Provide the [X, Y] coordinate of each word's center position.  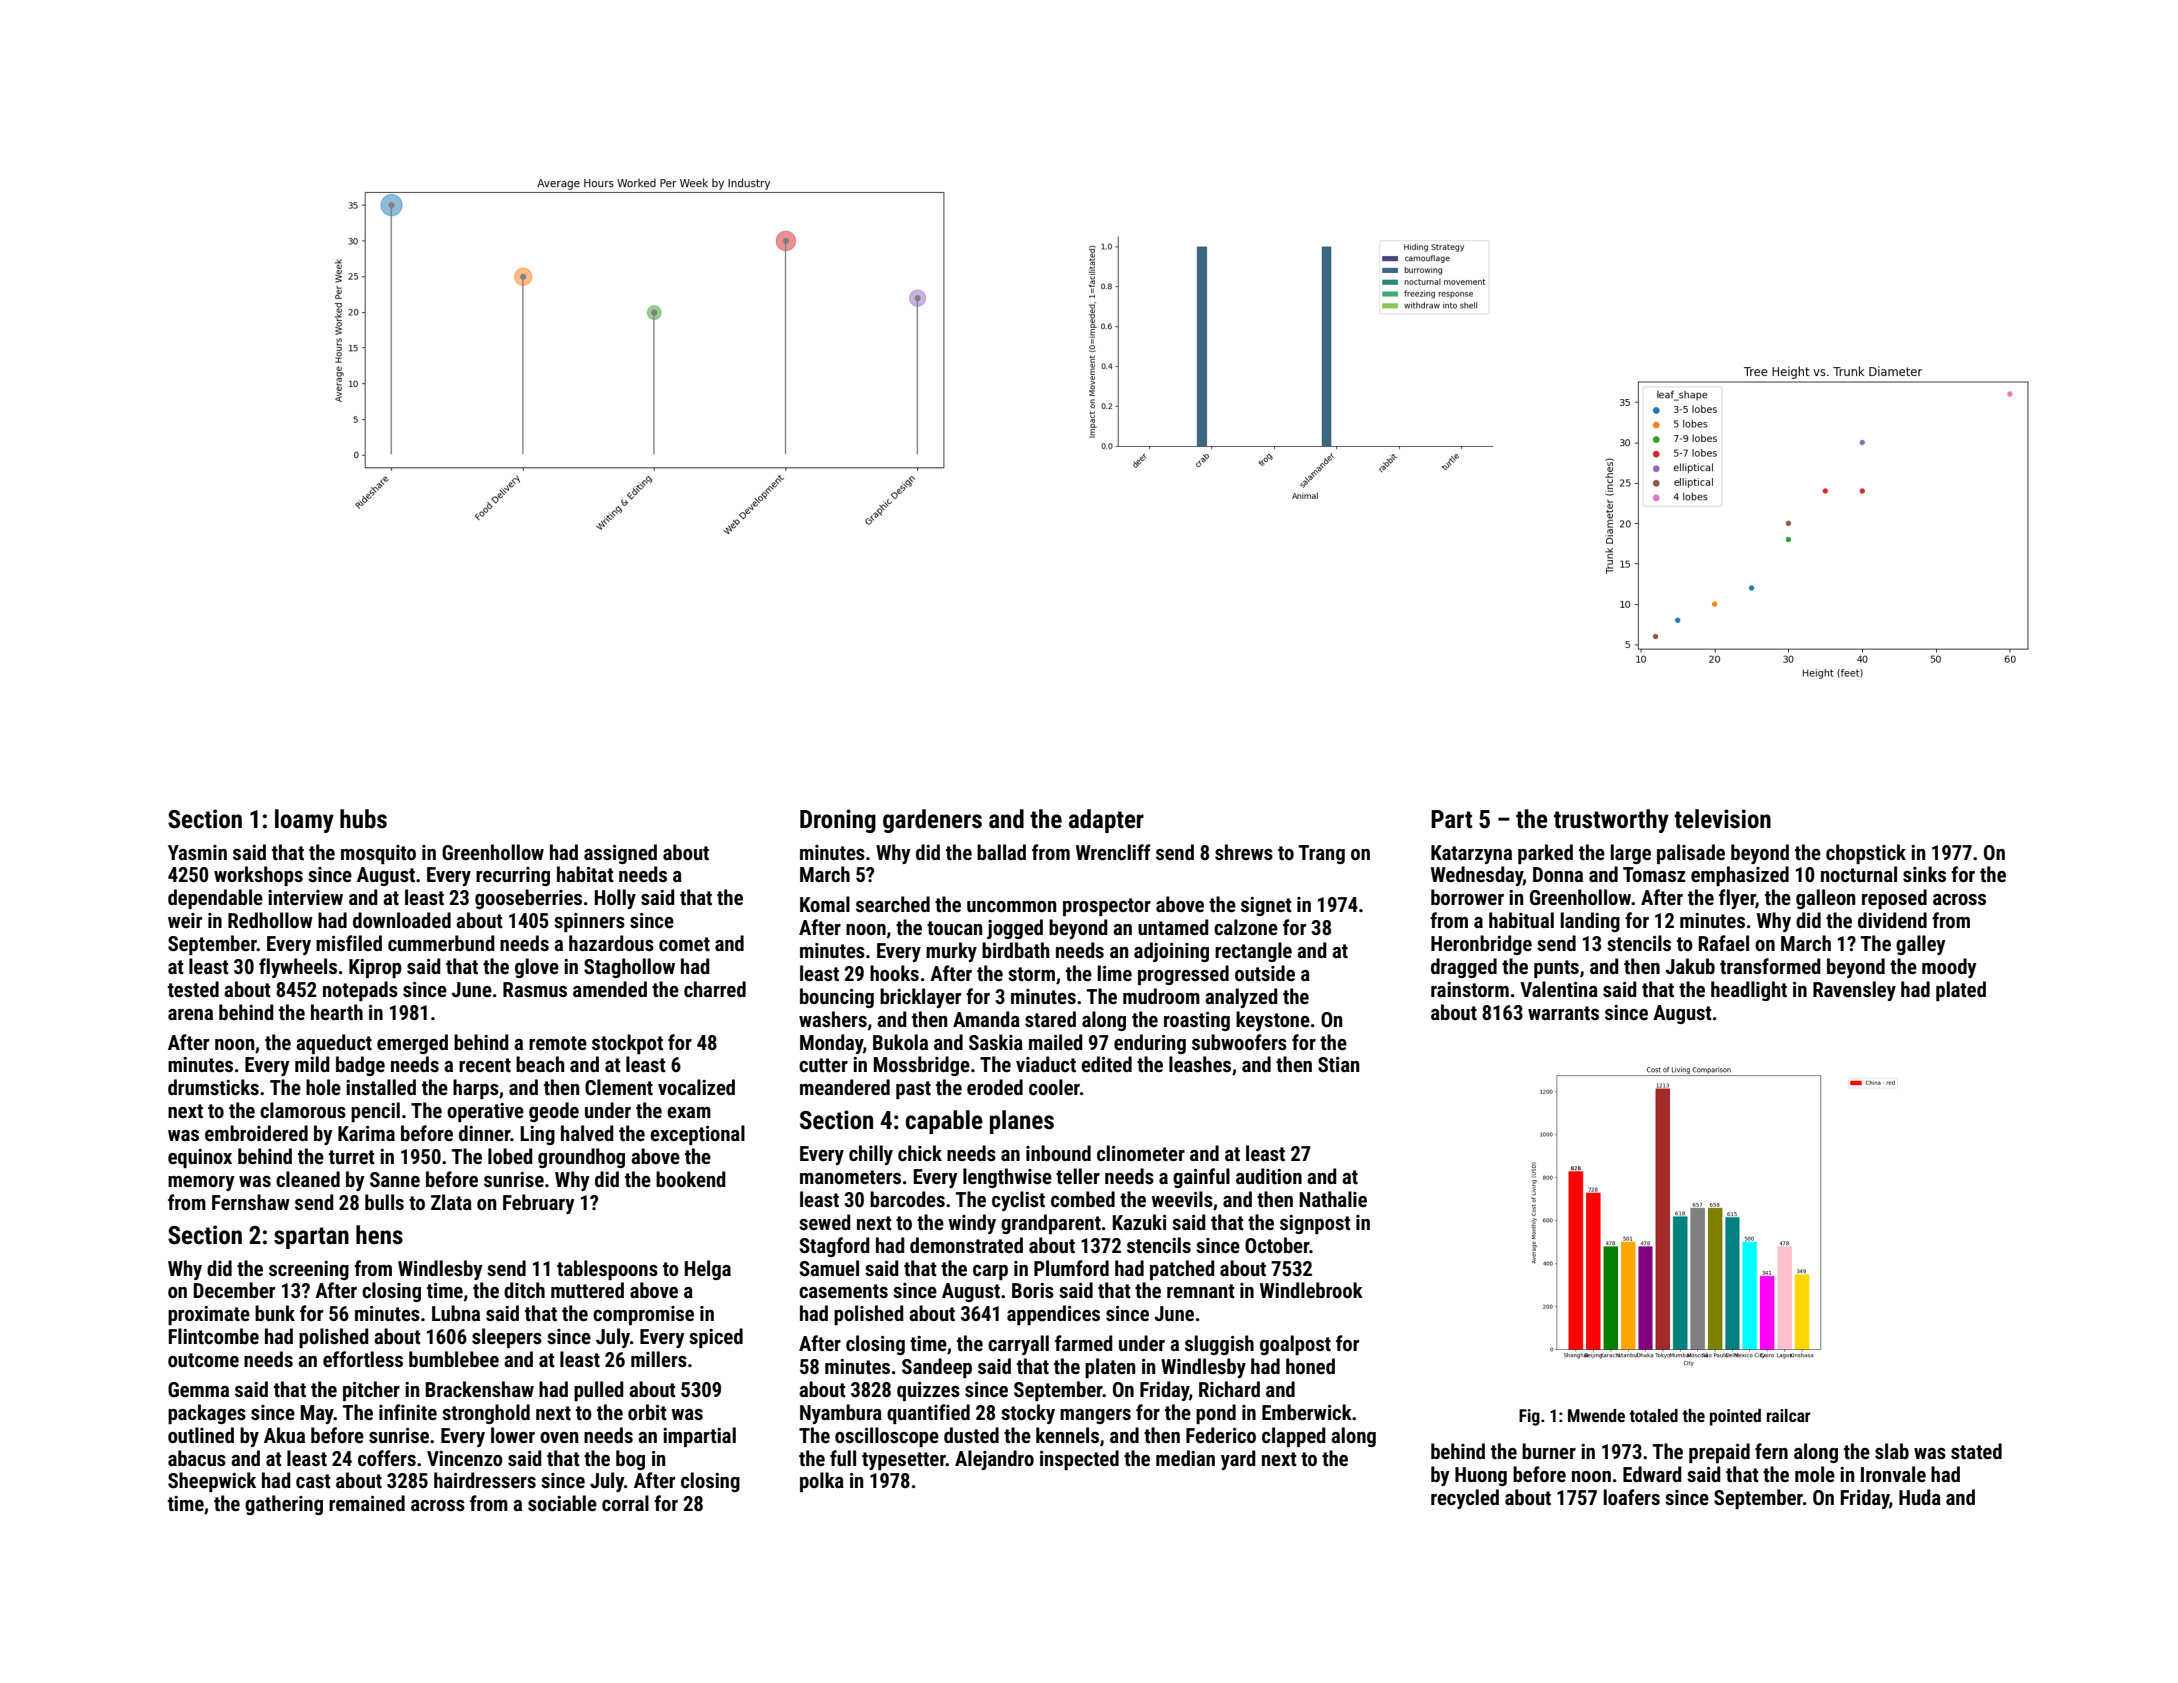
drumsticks [213, 1087]
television [1722, 819]
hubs [363, 819]
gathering [284, 1505]
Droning [838, 821]
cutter [823, 1065]
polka [822, 1482]
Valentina [1559, 989]
